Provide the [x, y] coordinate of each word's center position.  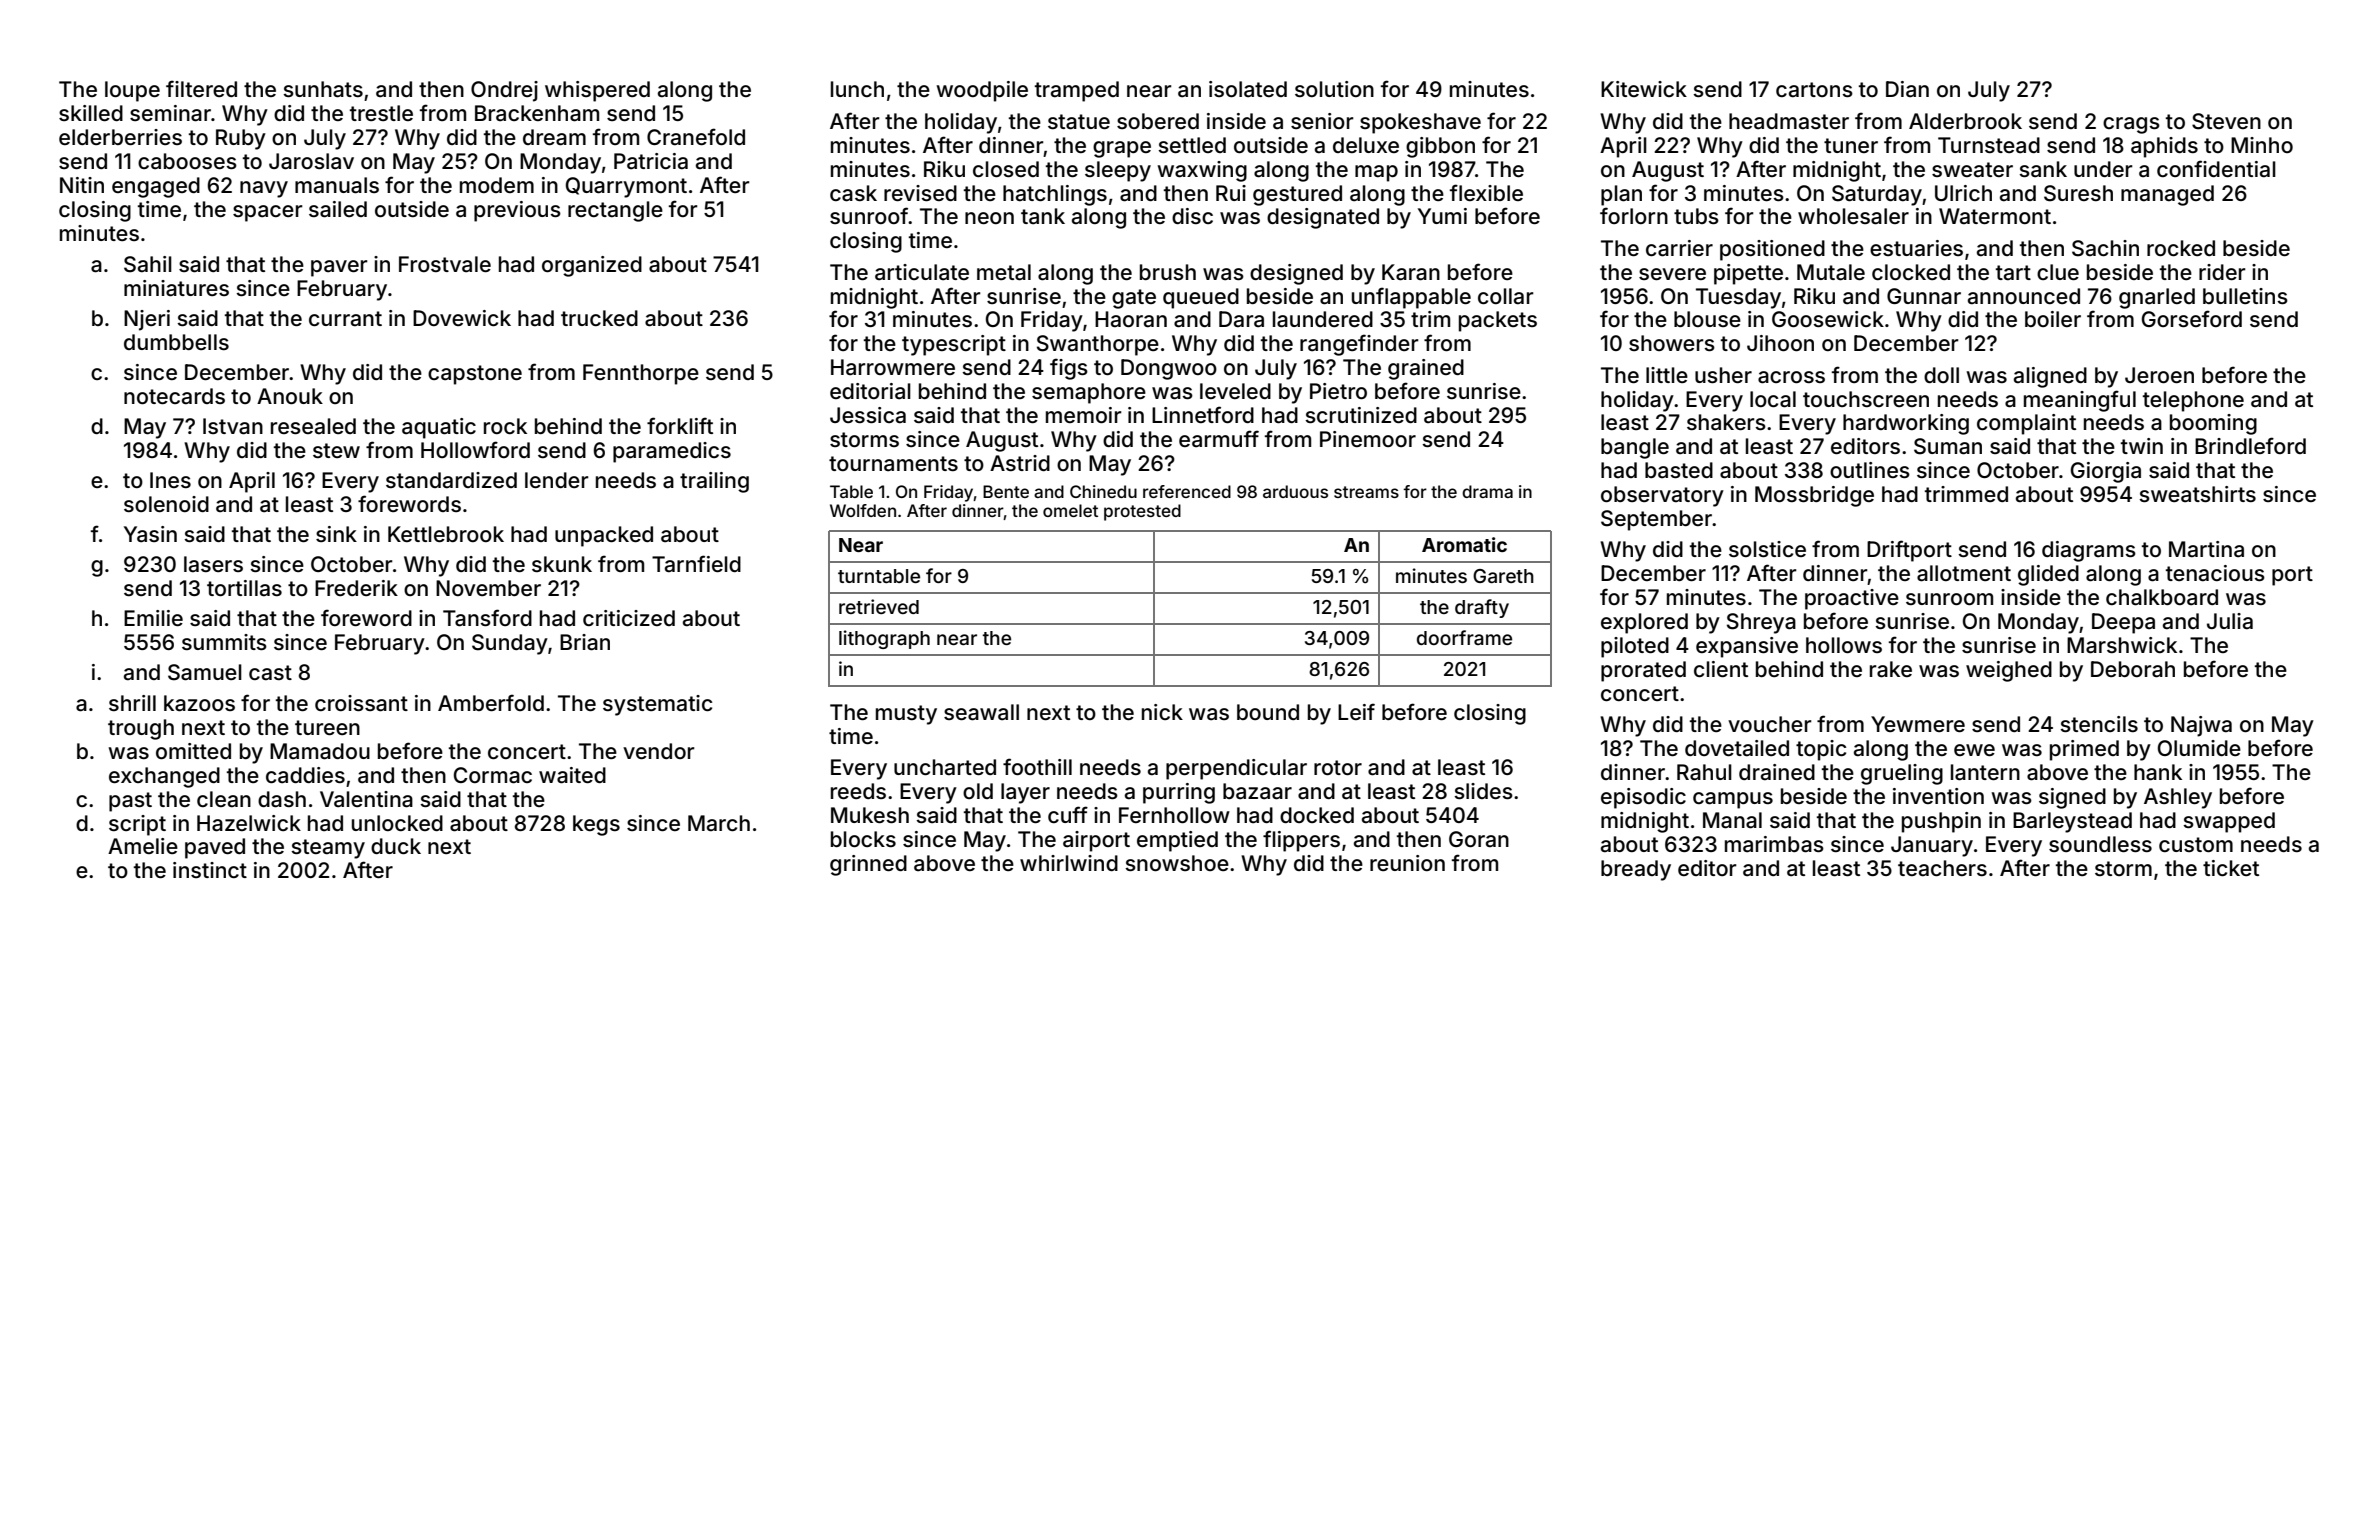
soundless [2100, 844]
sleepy [1118, 171]
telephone [2193, 401]
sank [2043, 169]
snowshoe [1177, 863]
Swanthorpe [1098, 345]
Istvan [233, 426]
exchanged [164, 777]
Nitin [82, 185]
